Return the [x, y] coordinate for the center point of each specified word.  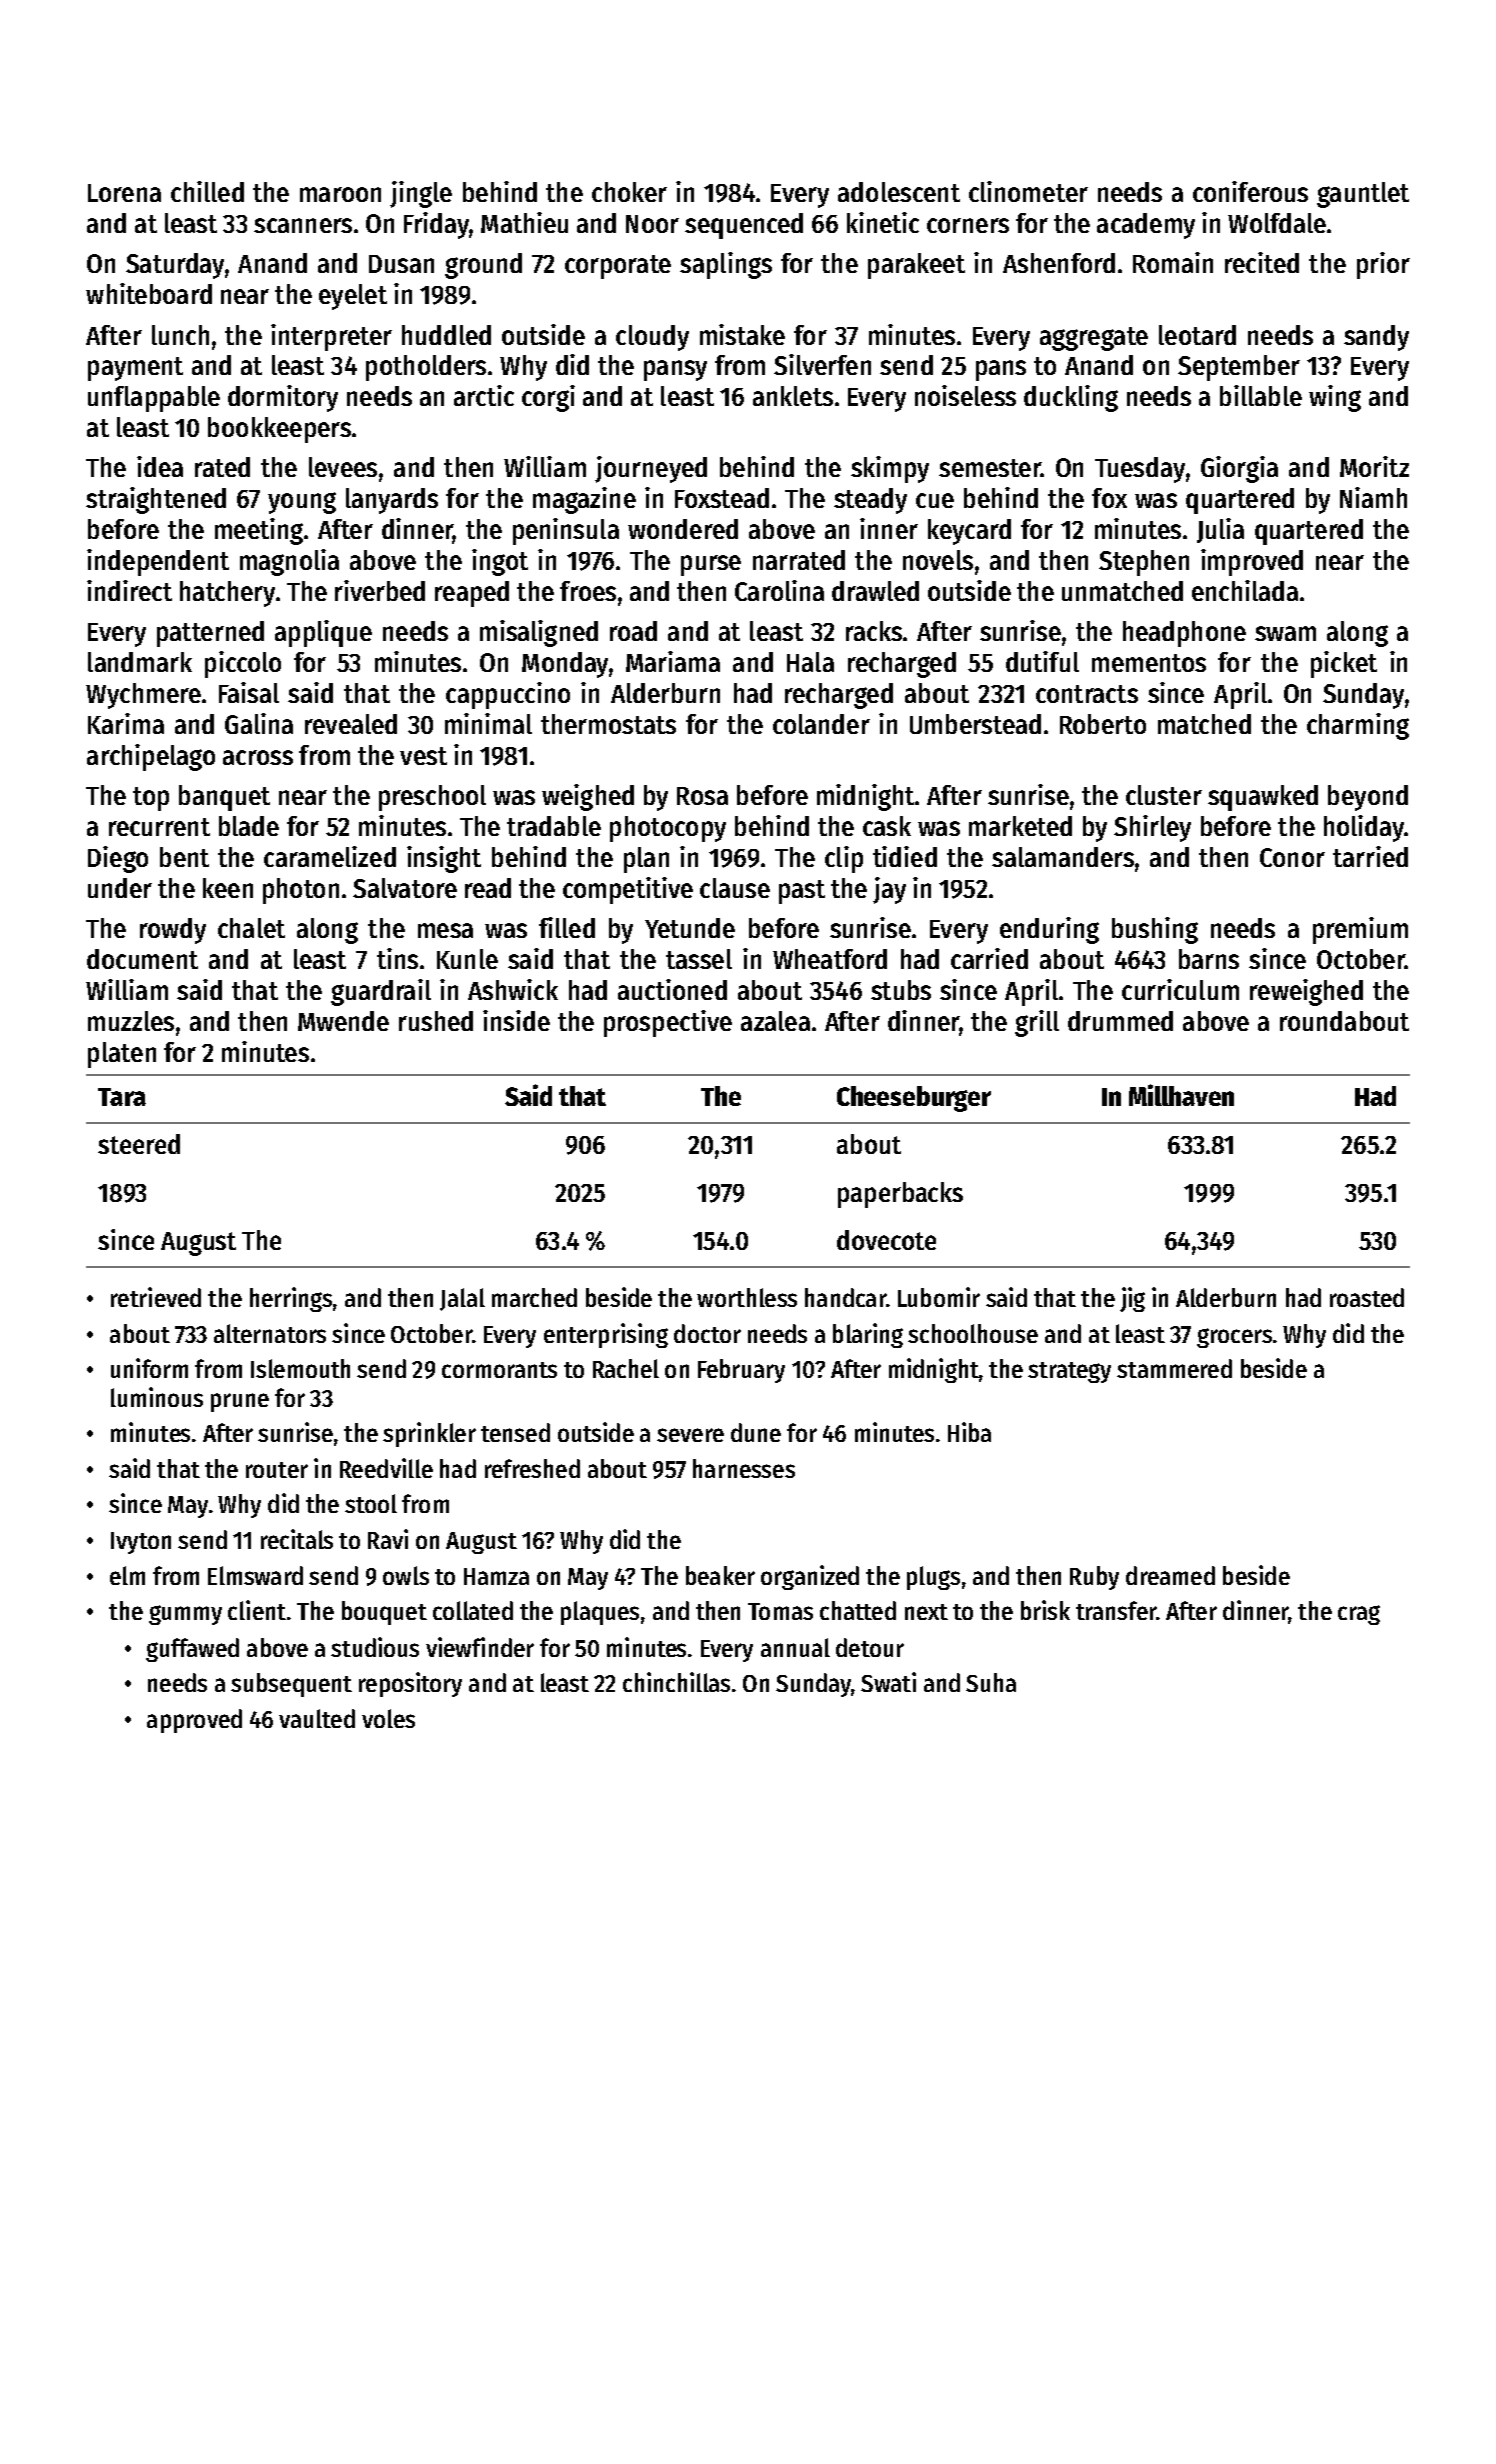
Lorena [124, 193]
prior [1383, 265]
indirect [129, 590]
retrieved [156, 1297]
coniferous [1250, 191]
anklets [793, 396]
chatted [858, 1610]
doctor [707, 1333]
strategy [1069, 1372]
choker [629, 192]
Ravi [388, 1539]
